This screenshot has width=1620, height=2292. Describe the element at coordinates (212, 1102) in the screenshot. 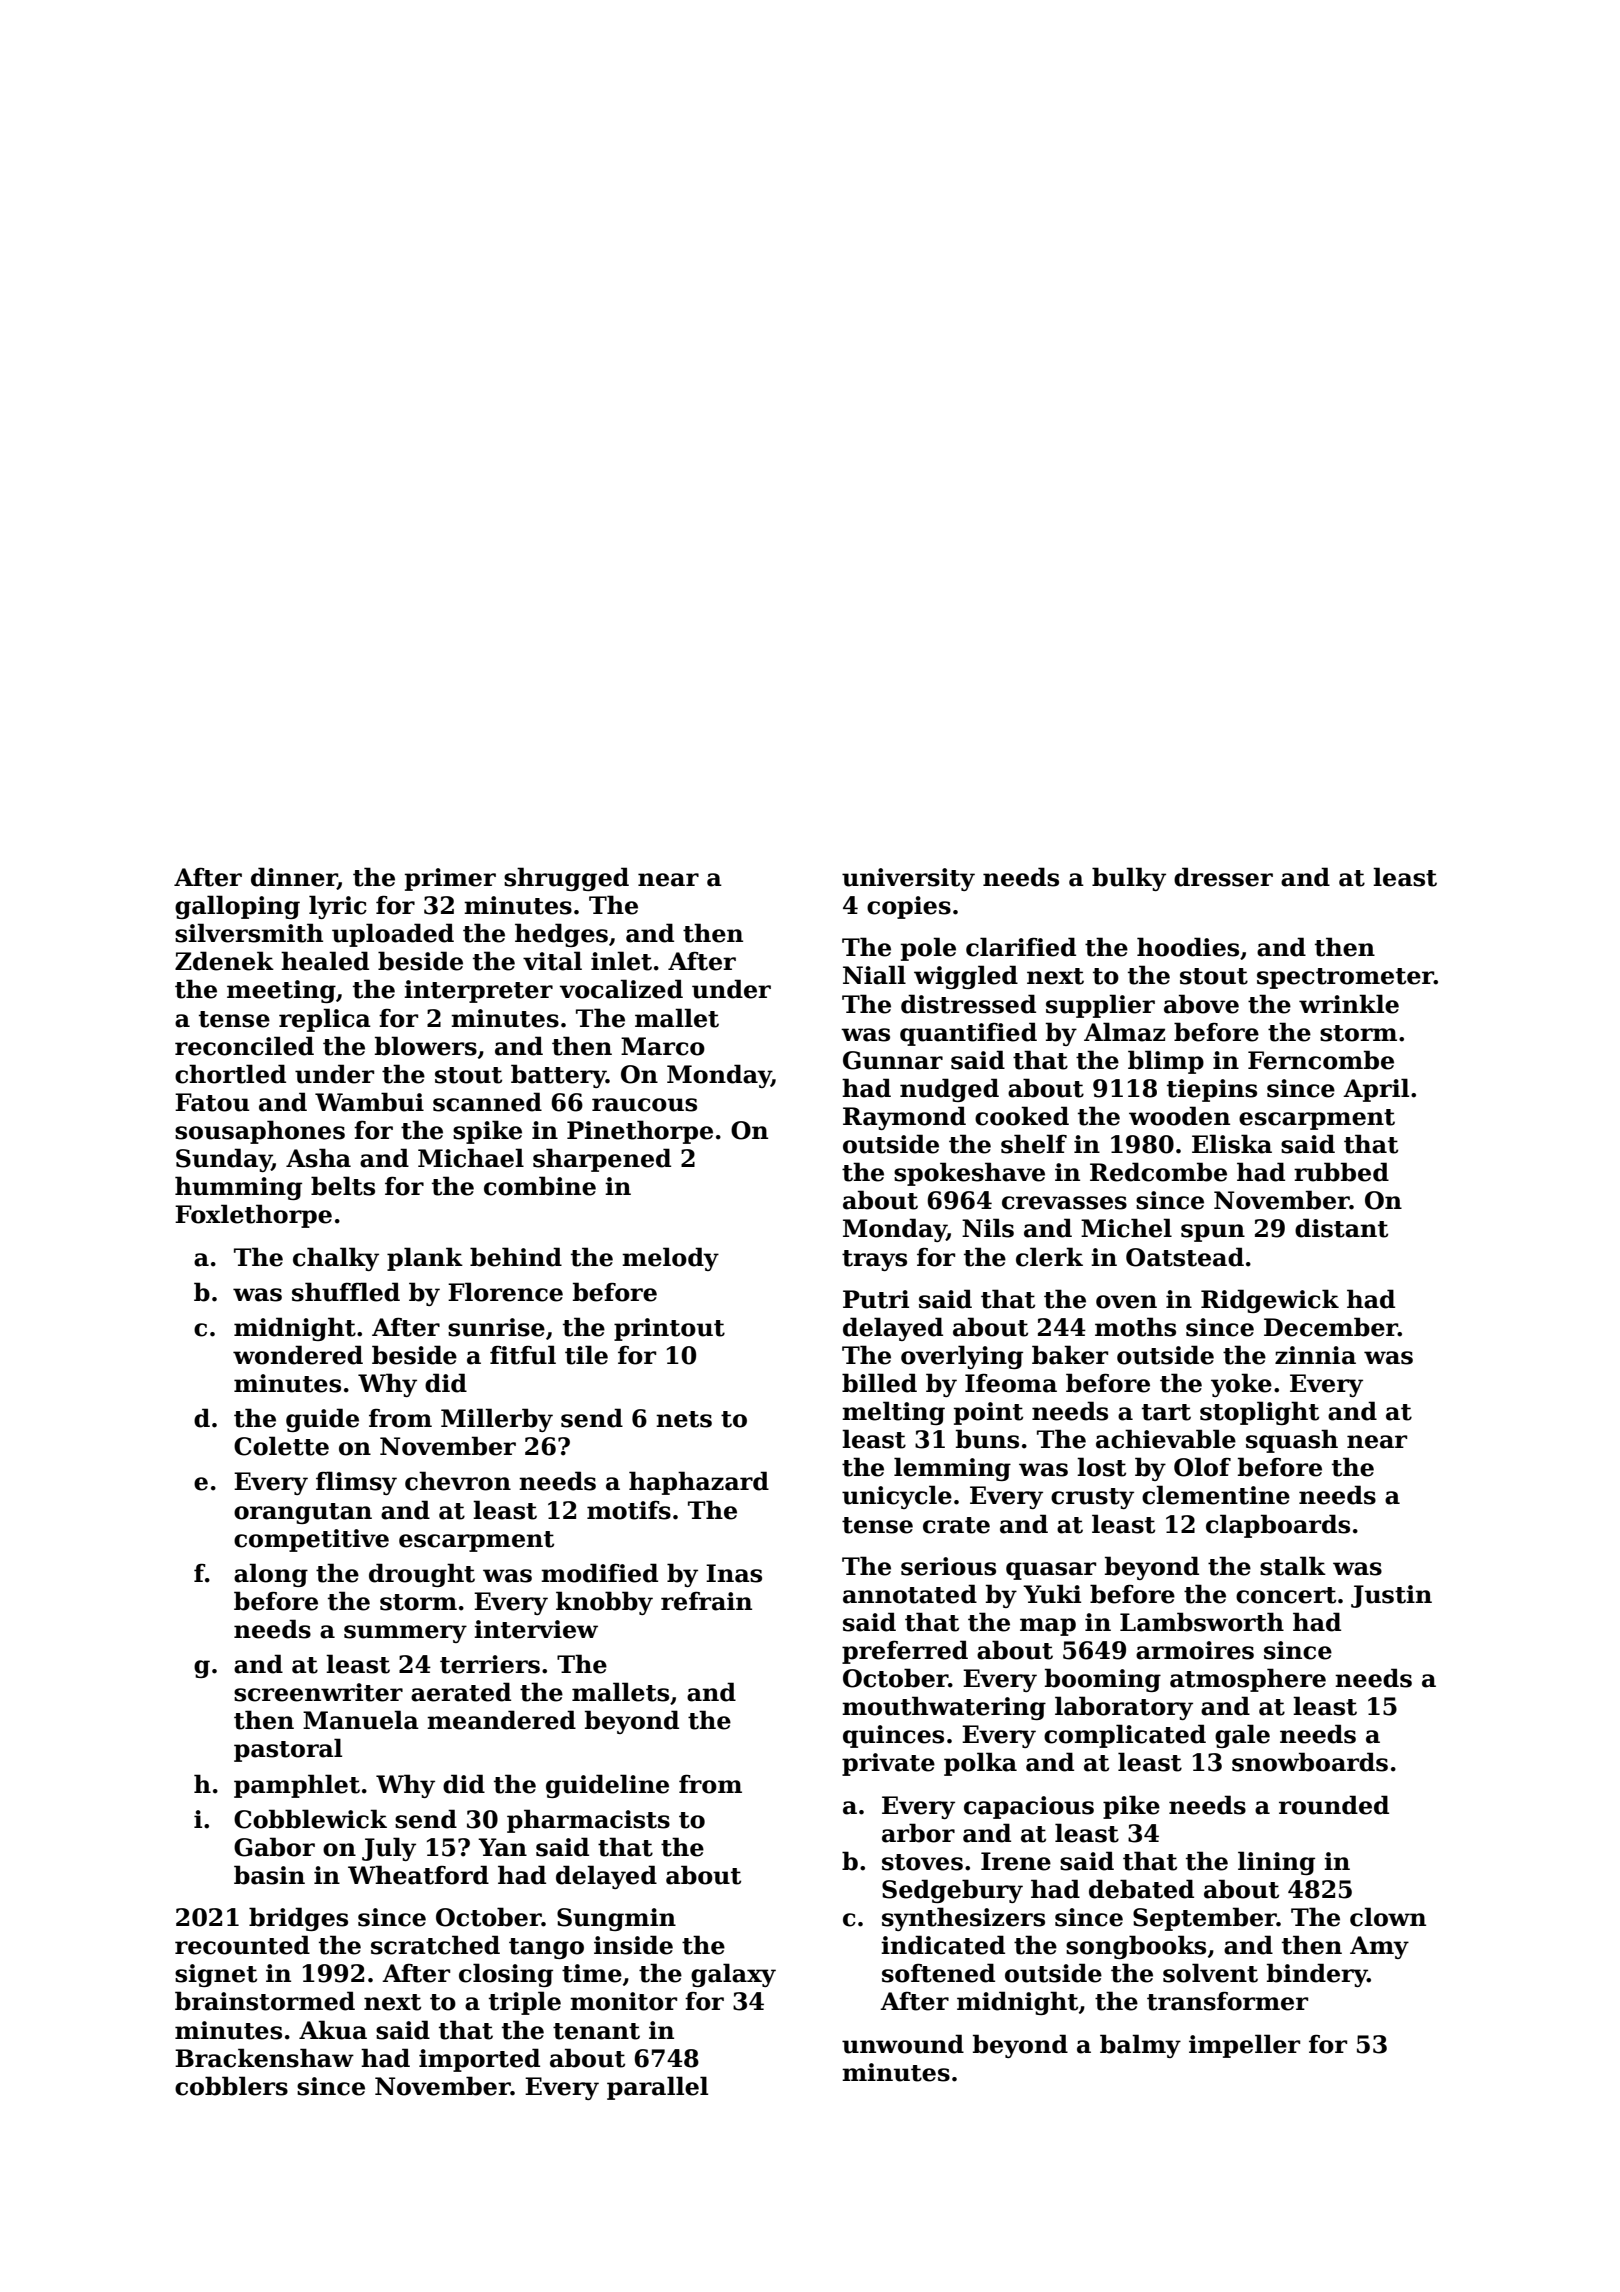

I see `Fatou` at that location.
